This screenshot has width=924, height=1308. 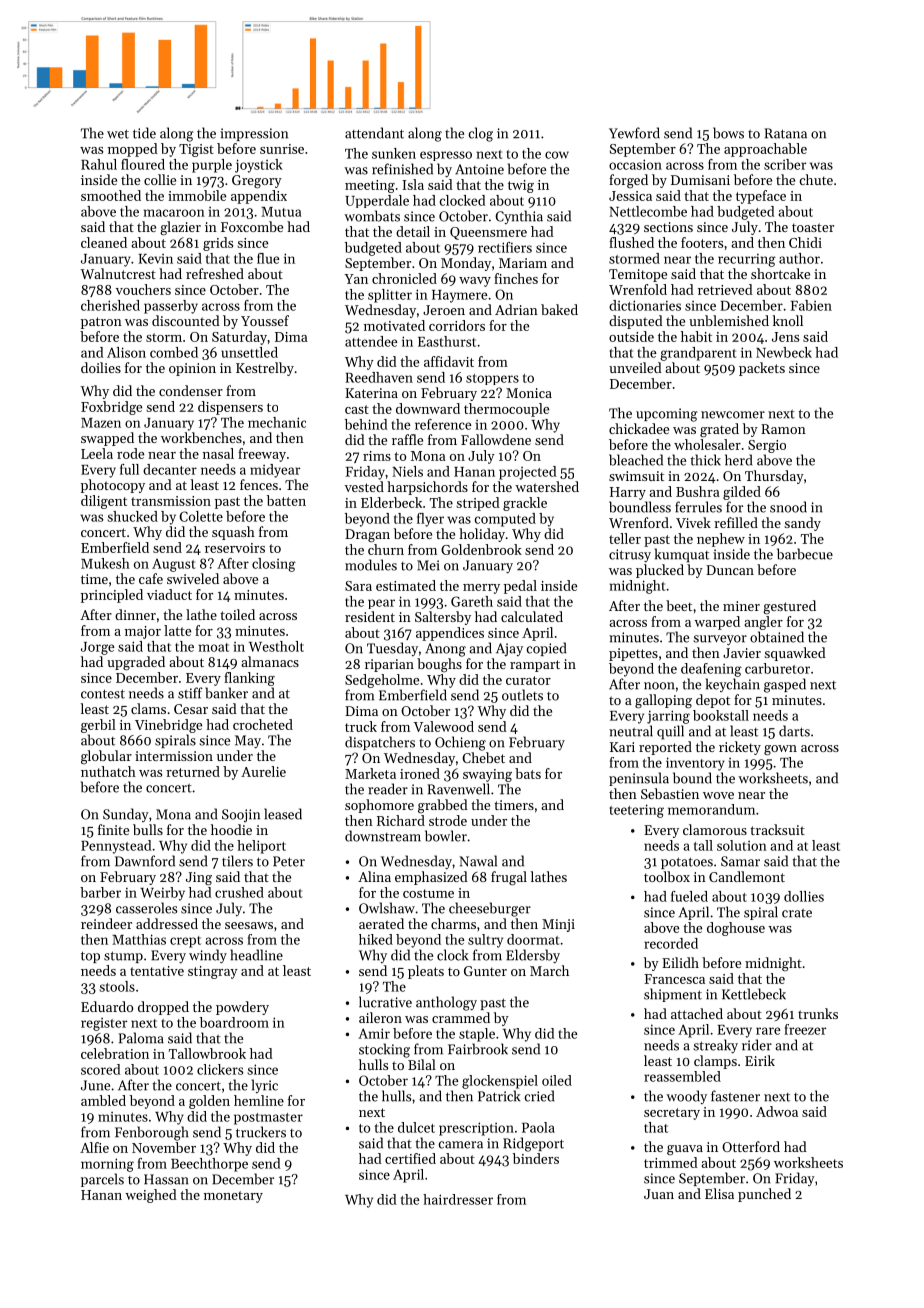 I want to click on nasal, so click(x=218, y=453).
